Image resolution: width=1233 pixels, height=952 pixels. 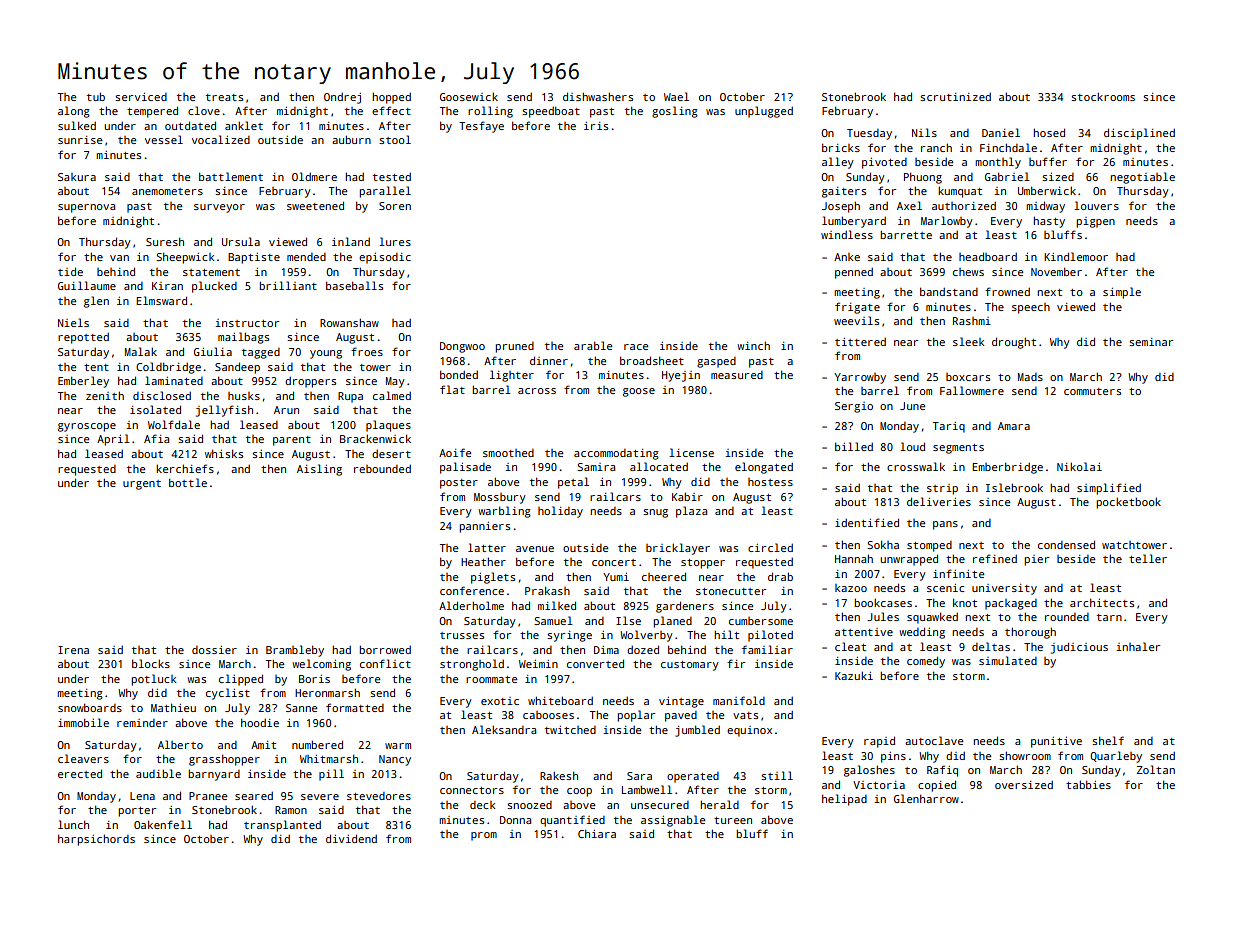 What do you see at coordinates (484, 836) in the image?
I see `prom` at bounding box center [484, 836].
